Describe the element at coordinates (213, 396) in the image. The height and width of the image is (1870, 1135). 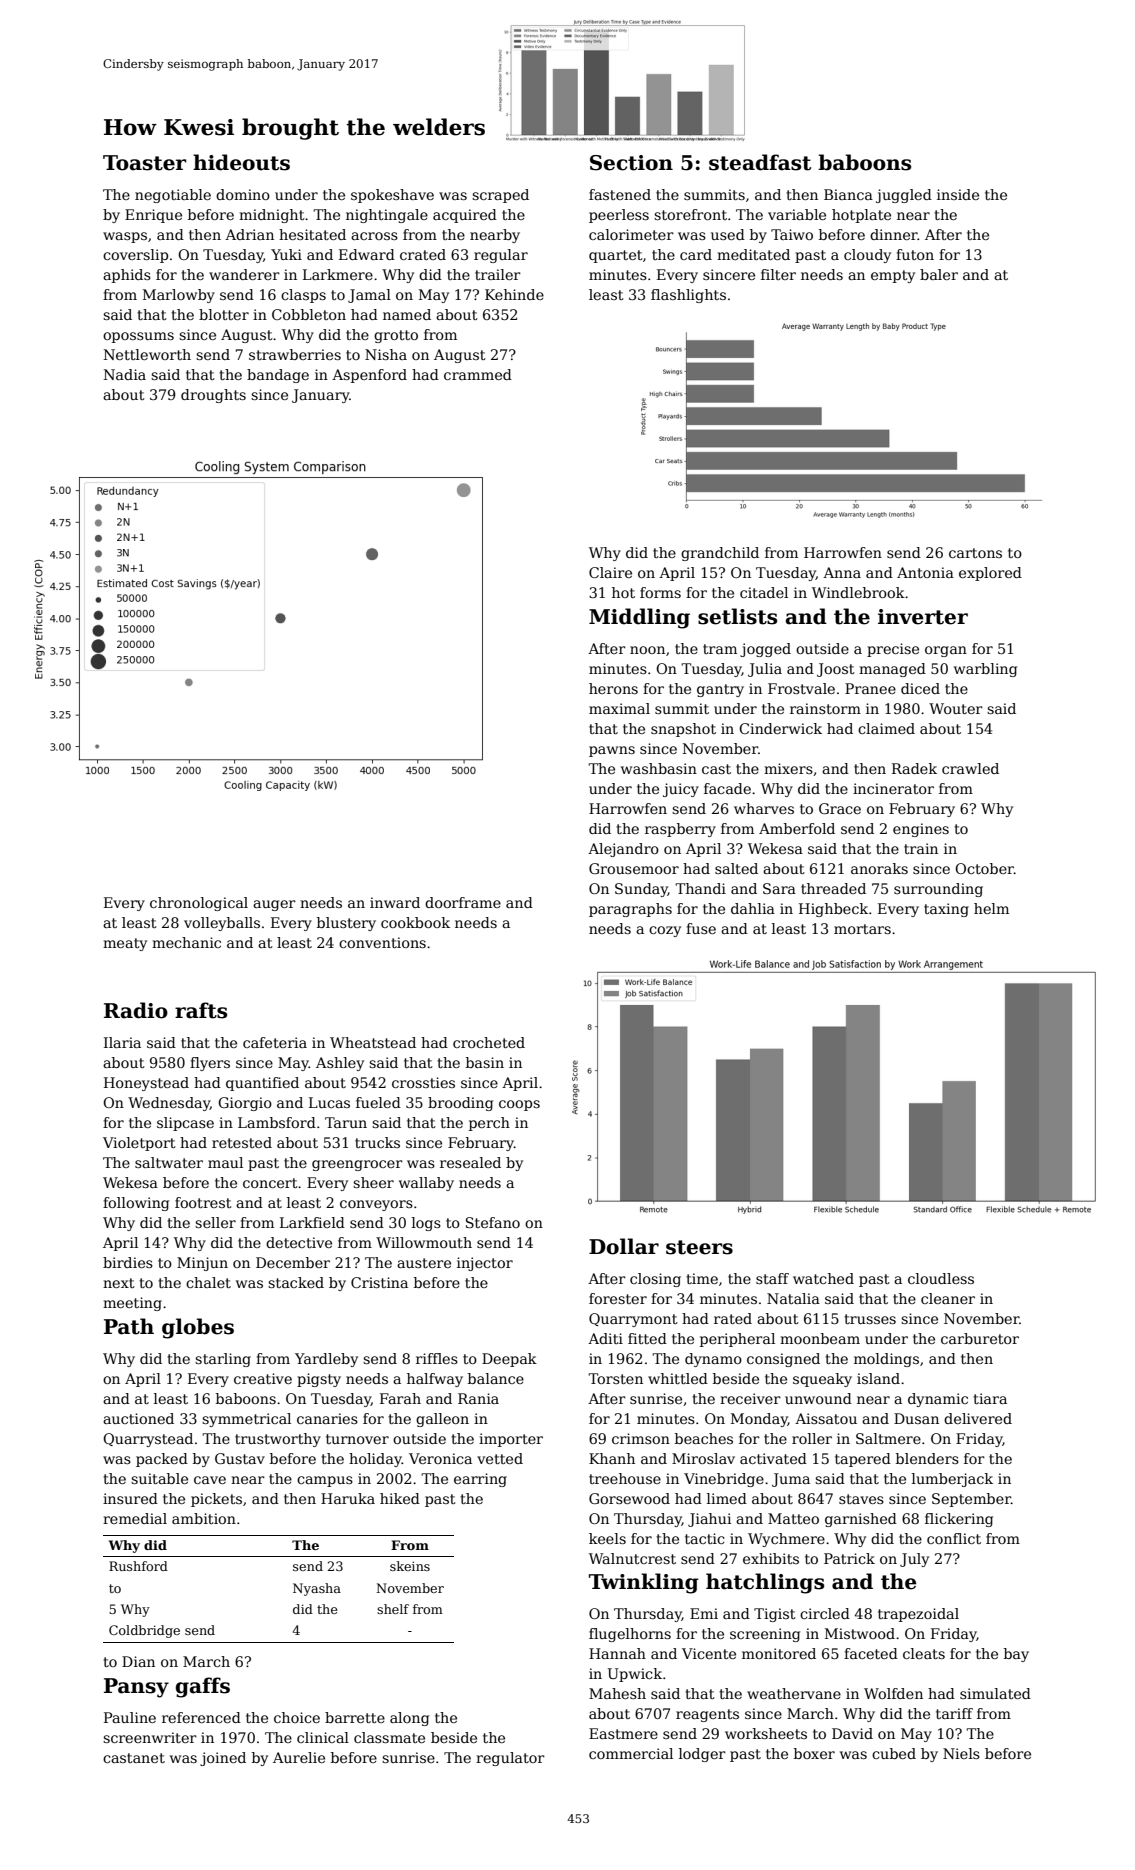
I see `droughts` at that location.
